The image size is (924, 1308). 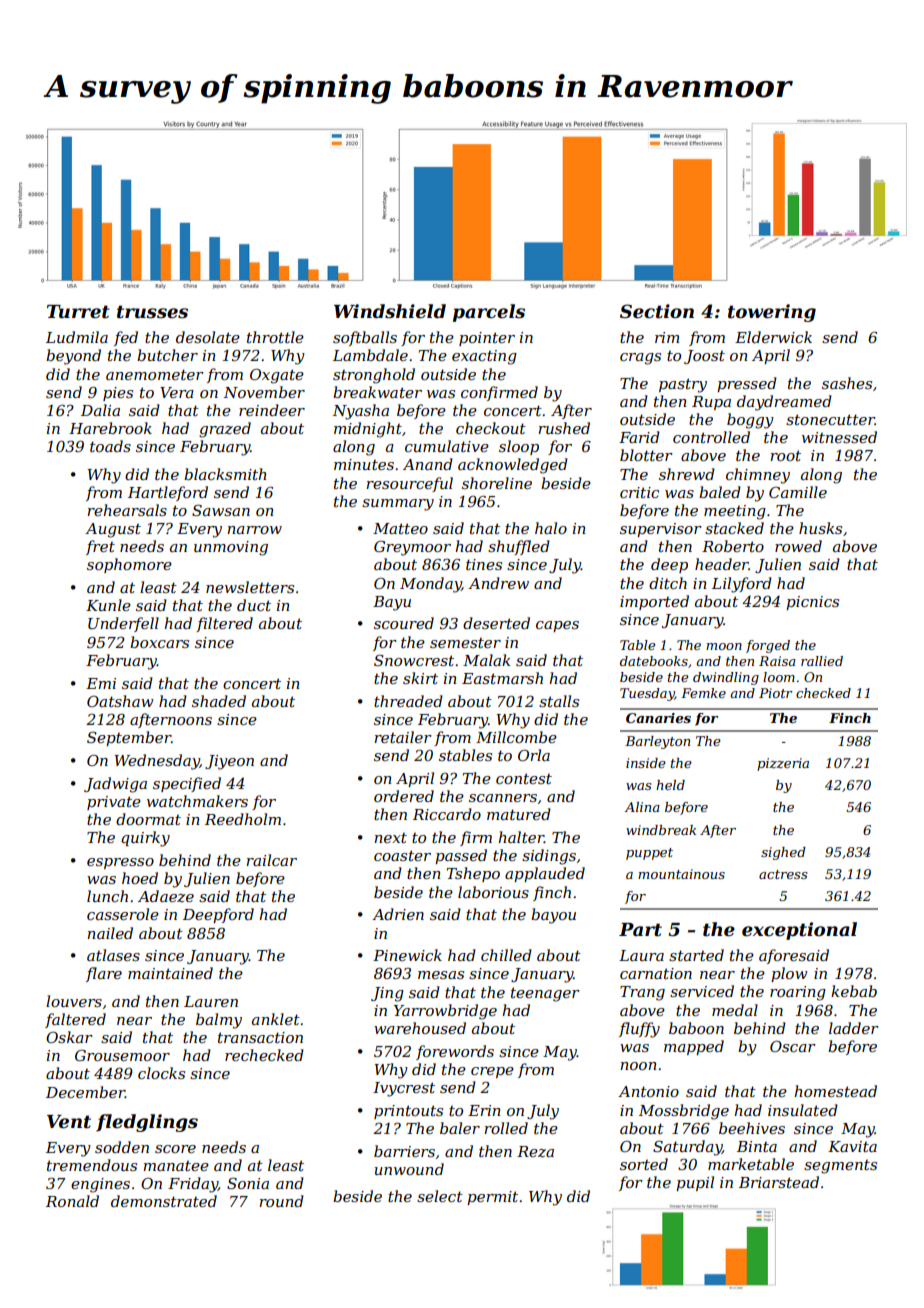 What do you see at coordinates (657, 311) in the screenshot?
I see `Section` at bounding box center [657, 311].
